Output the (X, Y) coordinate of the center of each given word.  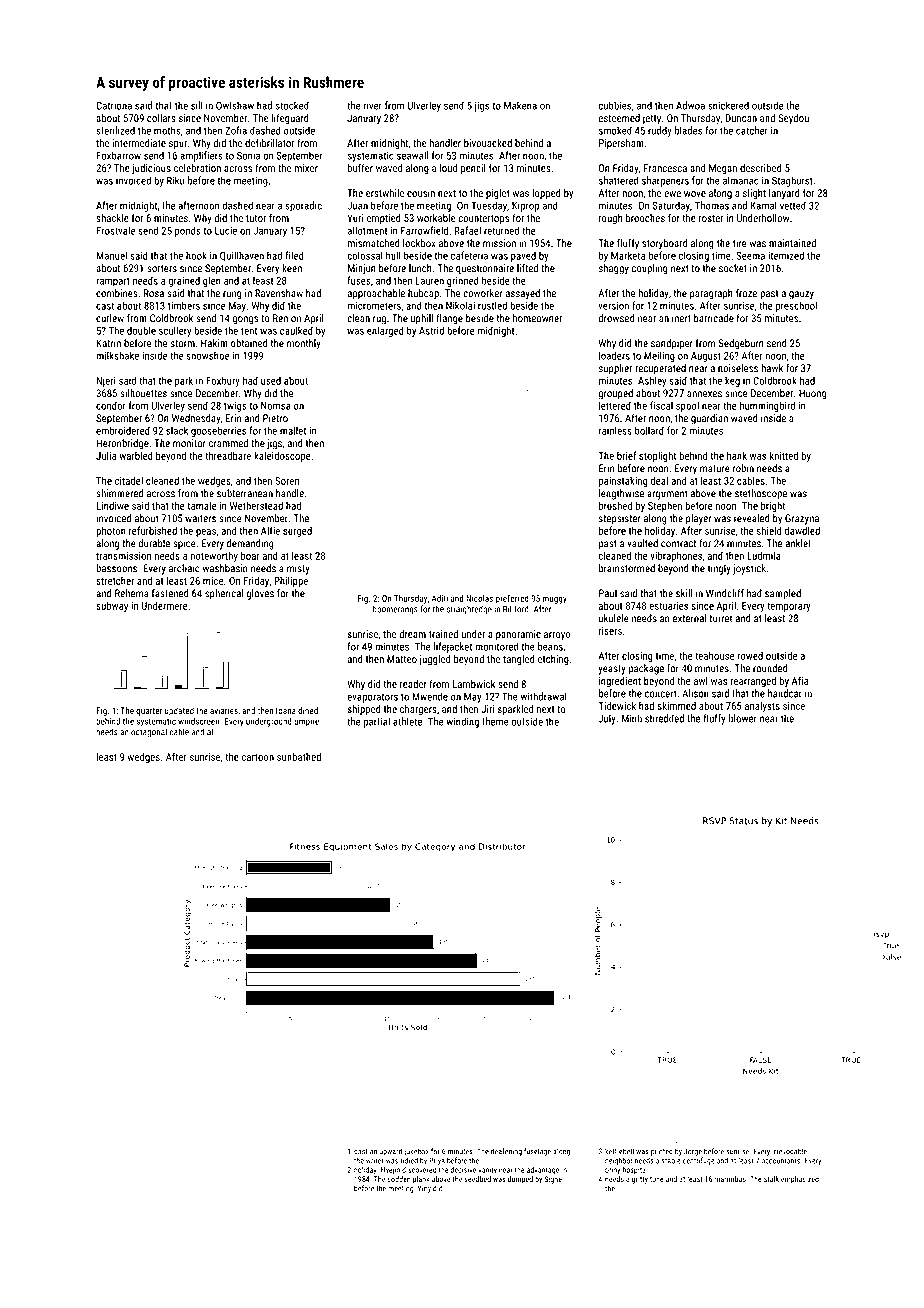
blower (742, 718)
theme (495, 721)
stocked (292, 105)
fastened (170, 593)
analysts (762, 707)
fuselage (537, 1152)
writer (375, 1161)
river (372, 105)
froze (746, 293)
